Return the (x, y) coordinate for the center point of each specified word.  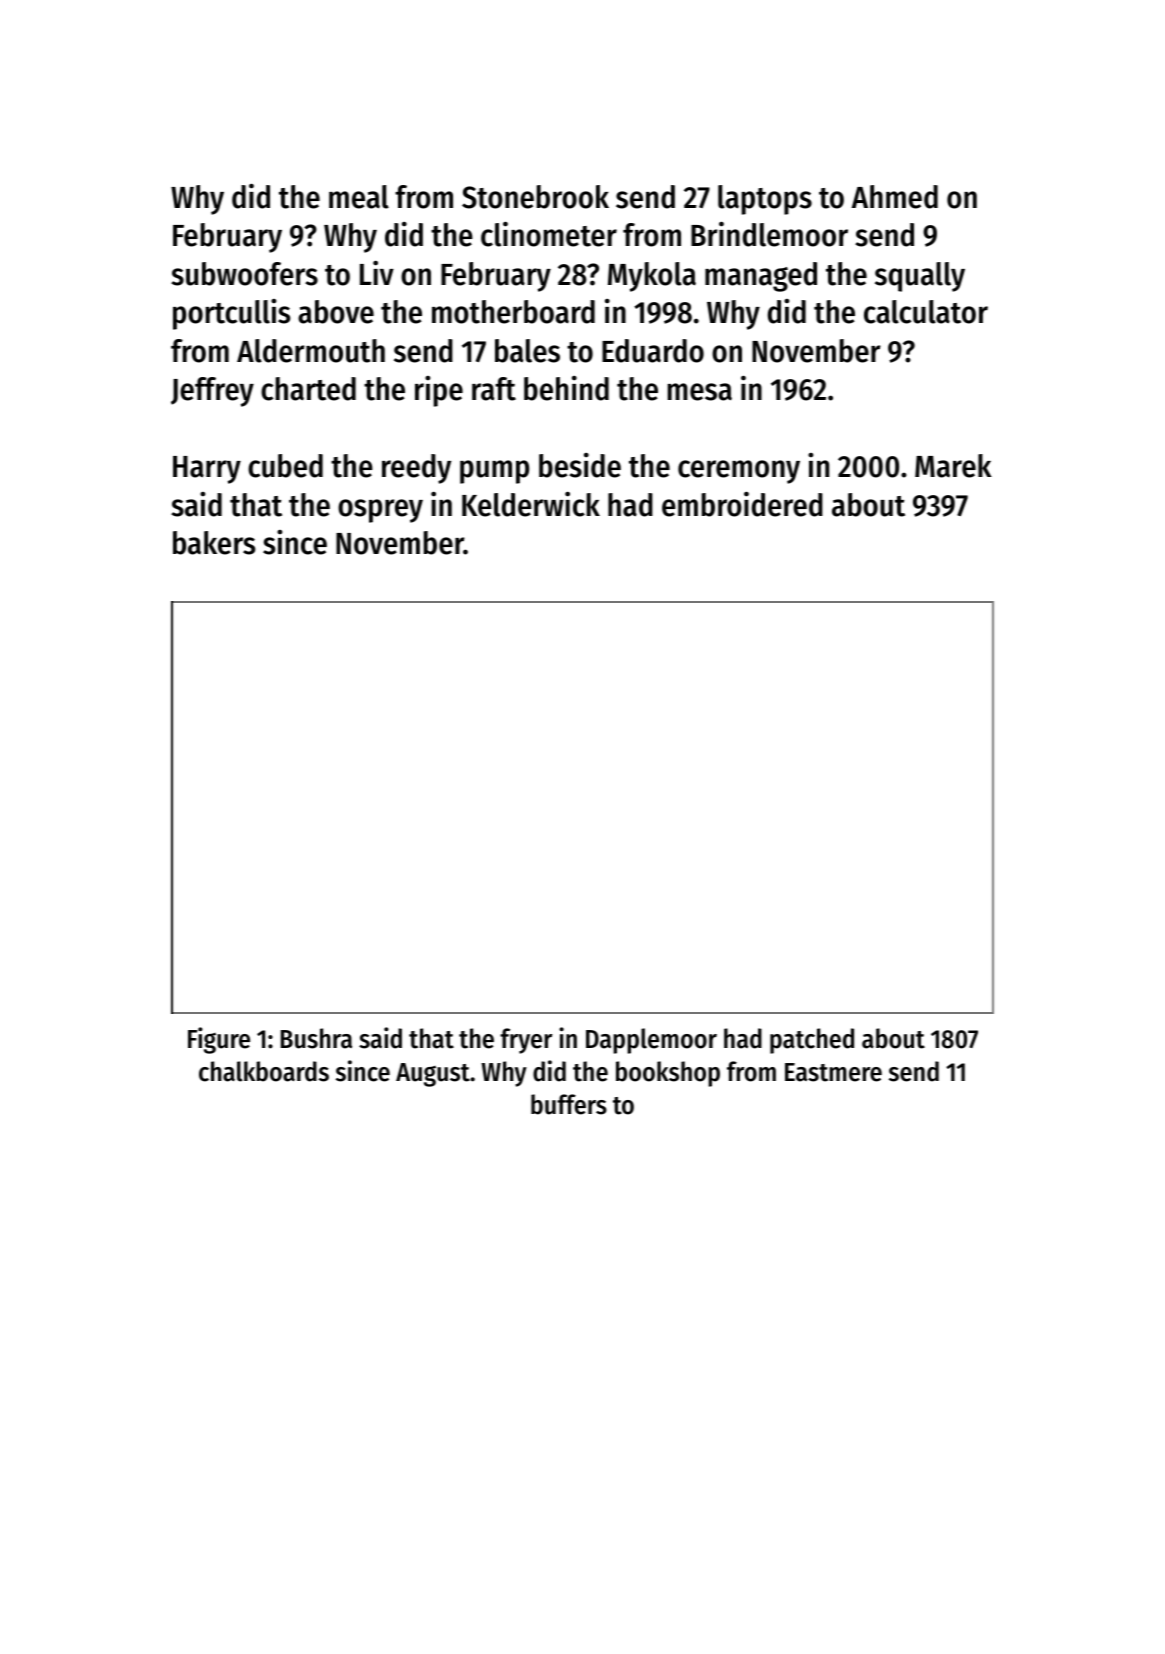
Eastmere (833, 1072)
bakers (214, 543)
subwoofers (244, 274)
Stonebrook (535, 197)
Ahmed (895, 197)
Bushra (316, 1038)
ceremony (739, 472)
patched (812, 1041)
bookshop (668, 1074)
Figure (219, 1040)
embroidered (742, 504)
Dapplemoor (651, 1041)
